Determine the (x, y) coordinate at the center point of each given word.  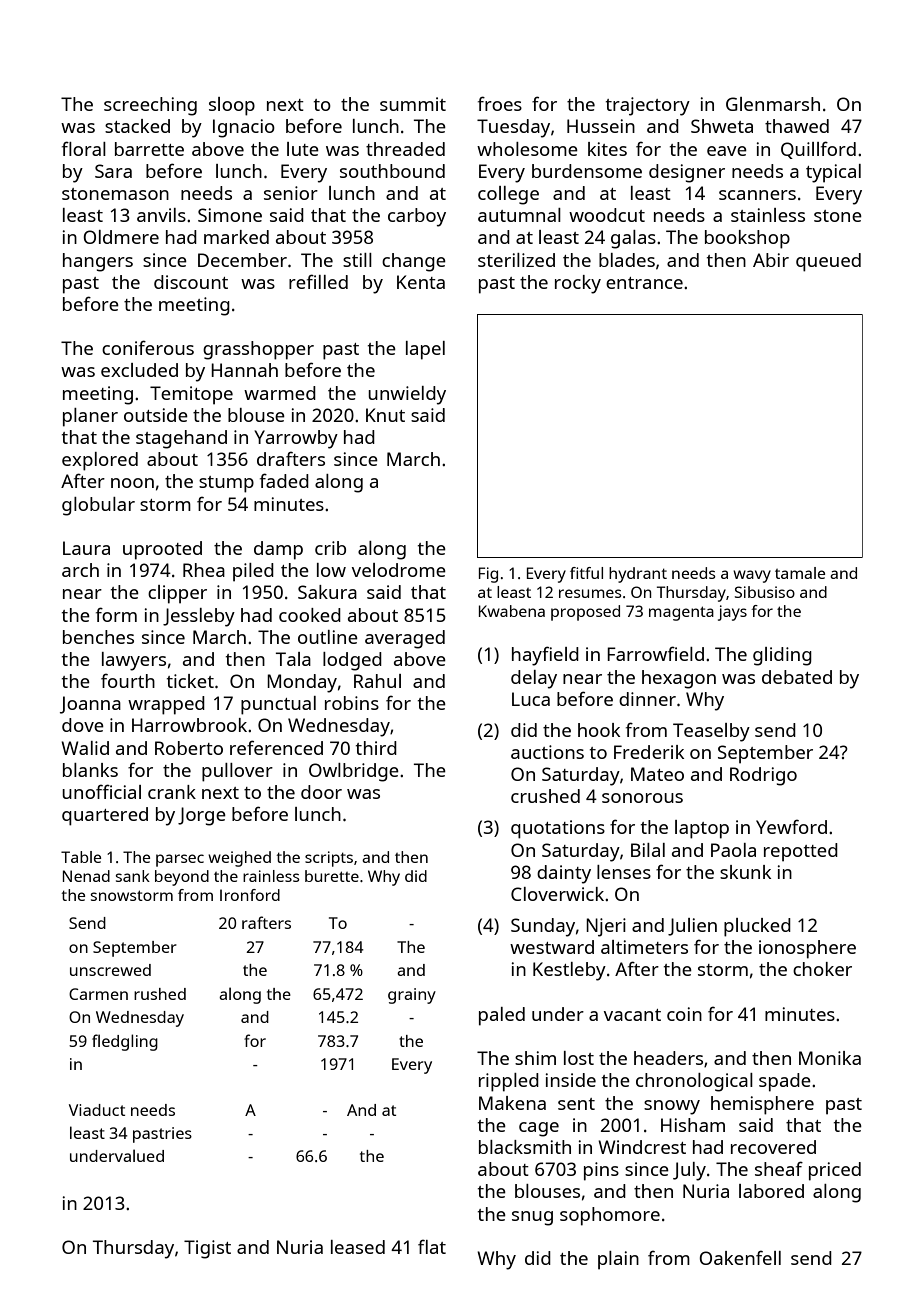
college (508, 195)
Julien (692, 927)
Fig (488, 575)
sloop (232, 106)
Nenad (86, 876)
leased (358, 1247)
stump (226, 484)
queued (828, 262)
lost (579, 1058)
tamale (800, 573)
